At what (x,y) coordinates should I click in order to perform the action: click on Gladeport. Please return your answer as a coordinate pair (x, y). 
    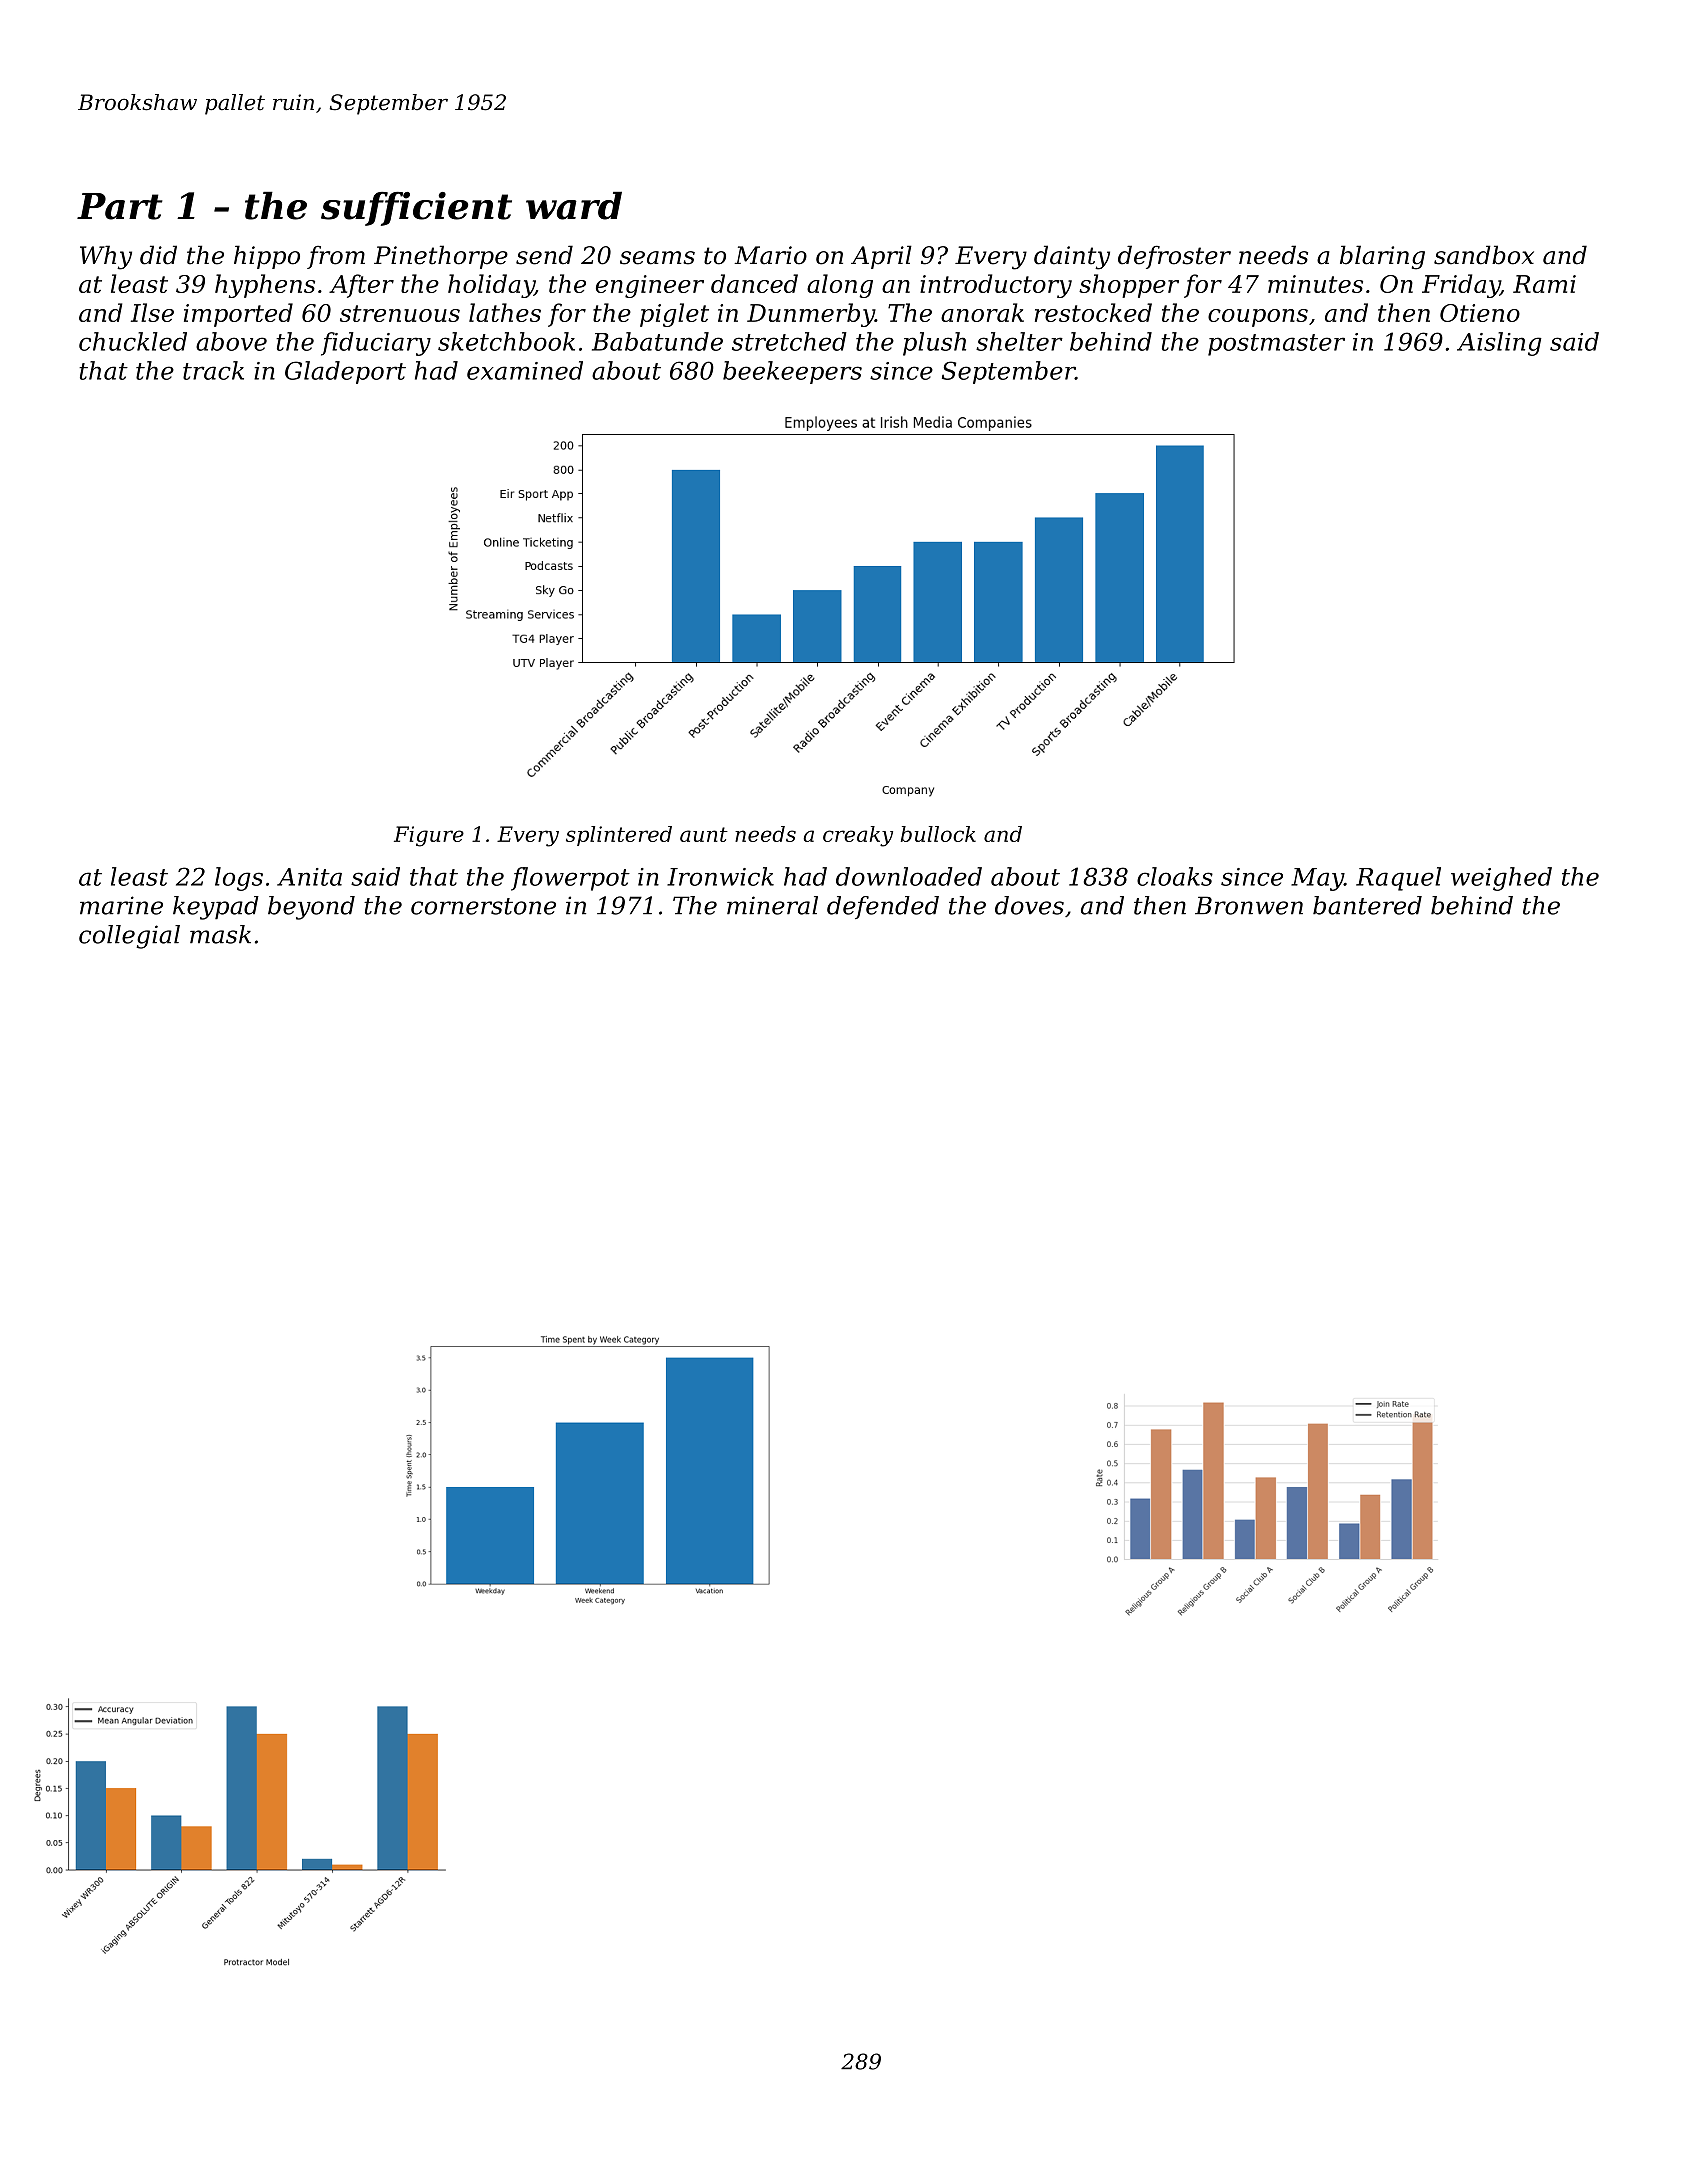
    Looking at the image, I should click on (345, 372).
